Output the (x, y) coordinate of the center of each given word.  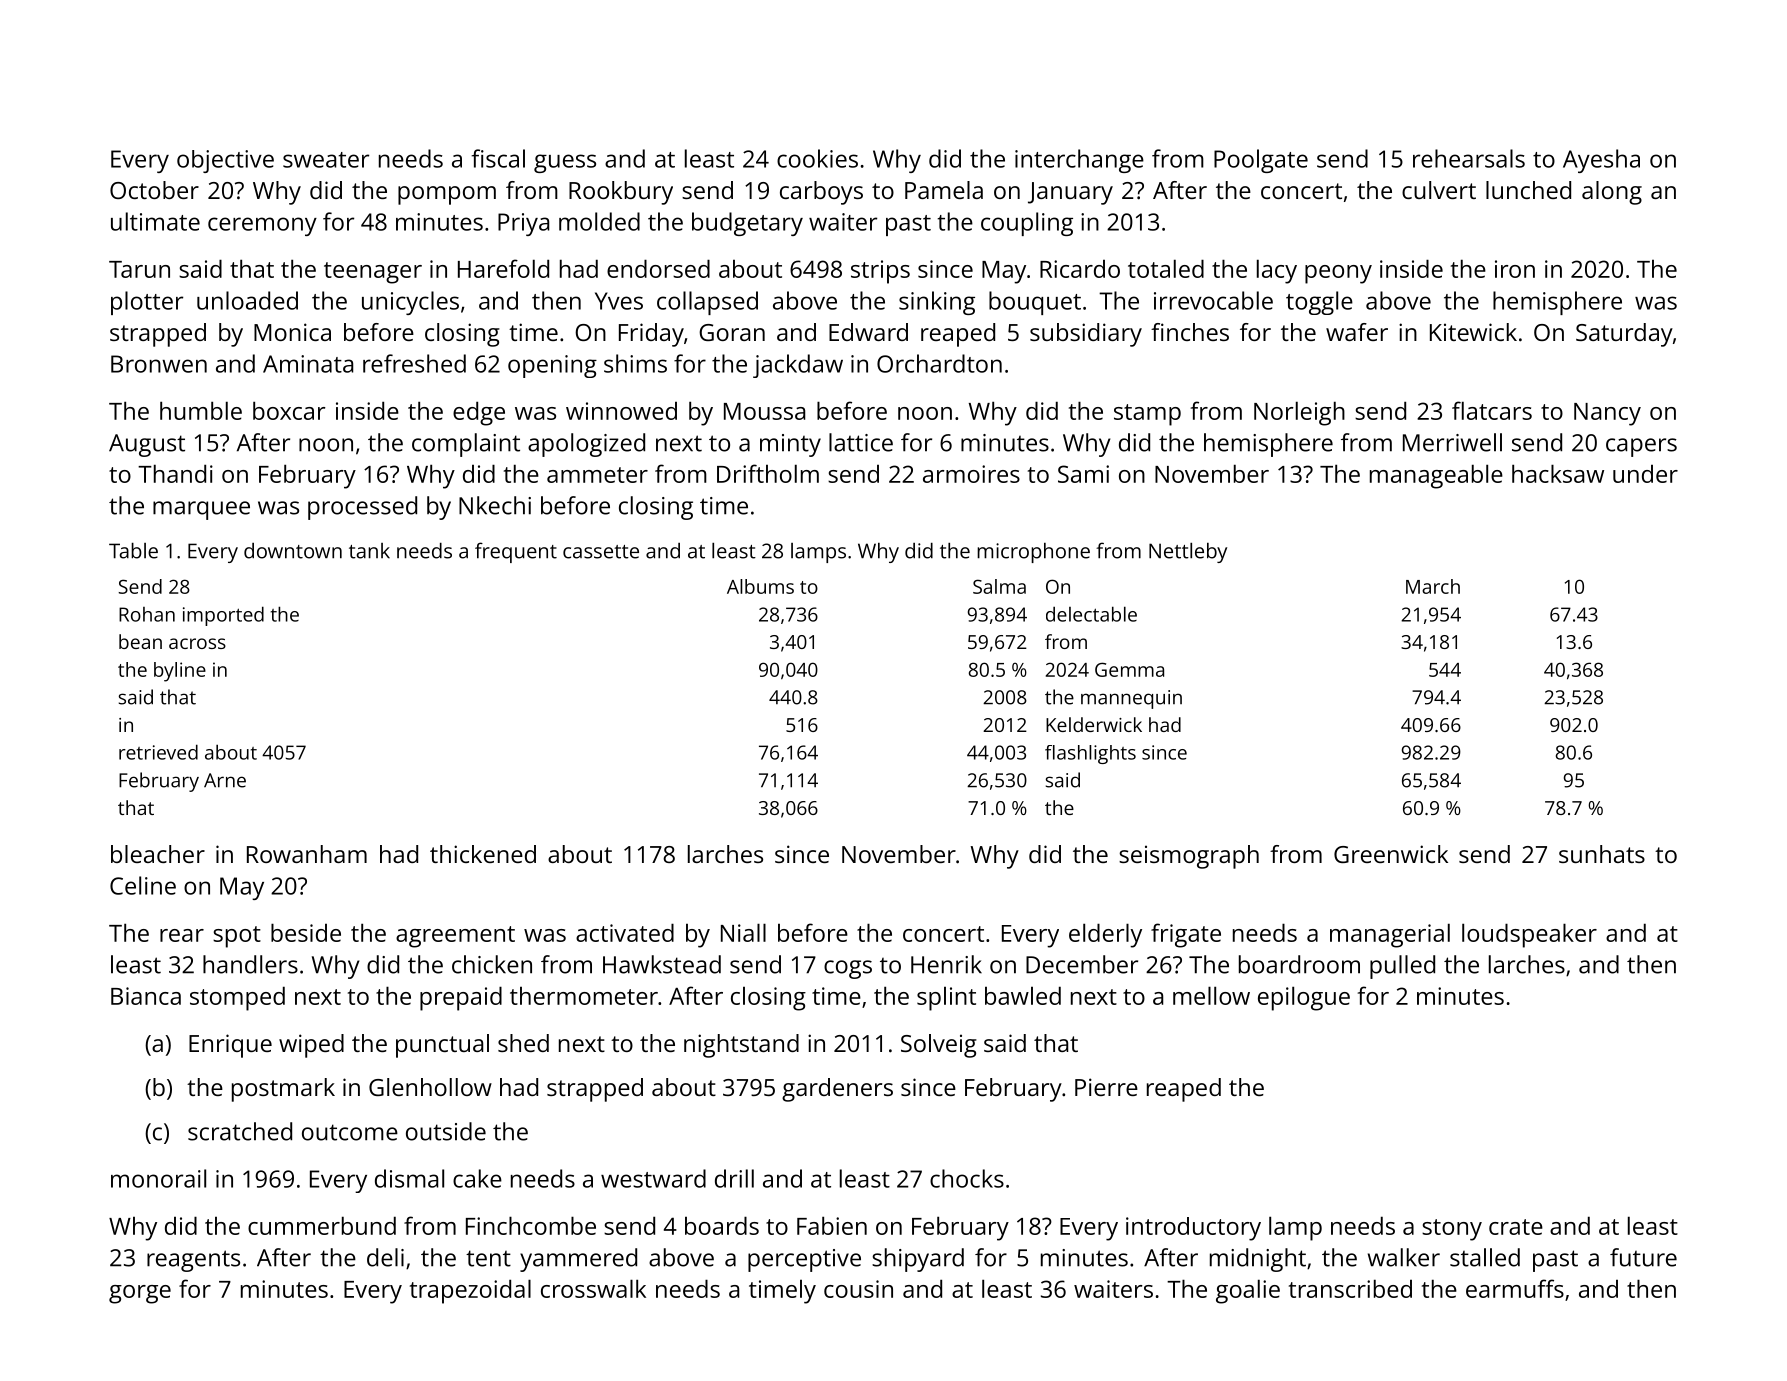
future (1643, 1257)
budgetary (747, 224)
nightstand (741, 1046)
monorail (158, 1178)
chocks (967, 1178)
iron (1515, 269)
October (154, 190)
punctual (442, 1046)
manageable (1436, 476)
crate (1516, 1227)
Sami (1083, 474)
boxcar (289, 410)
